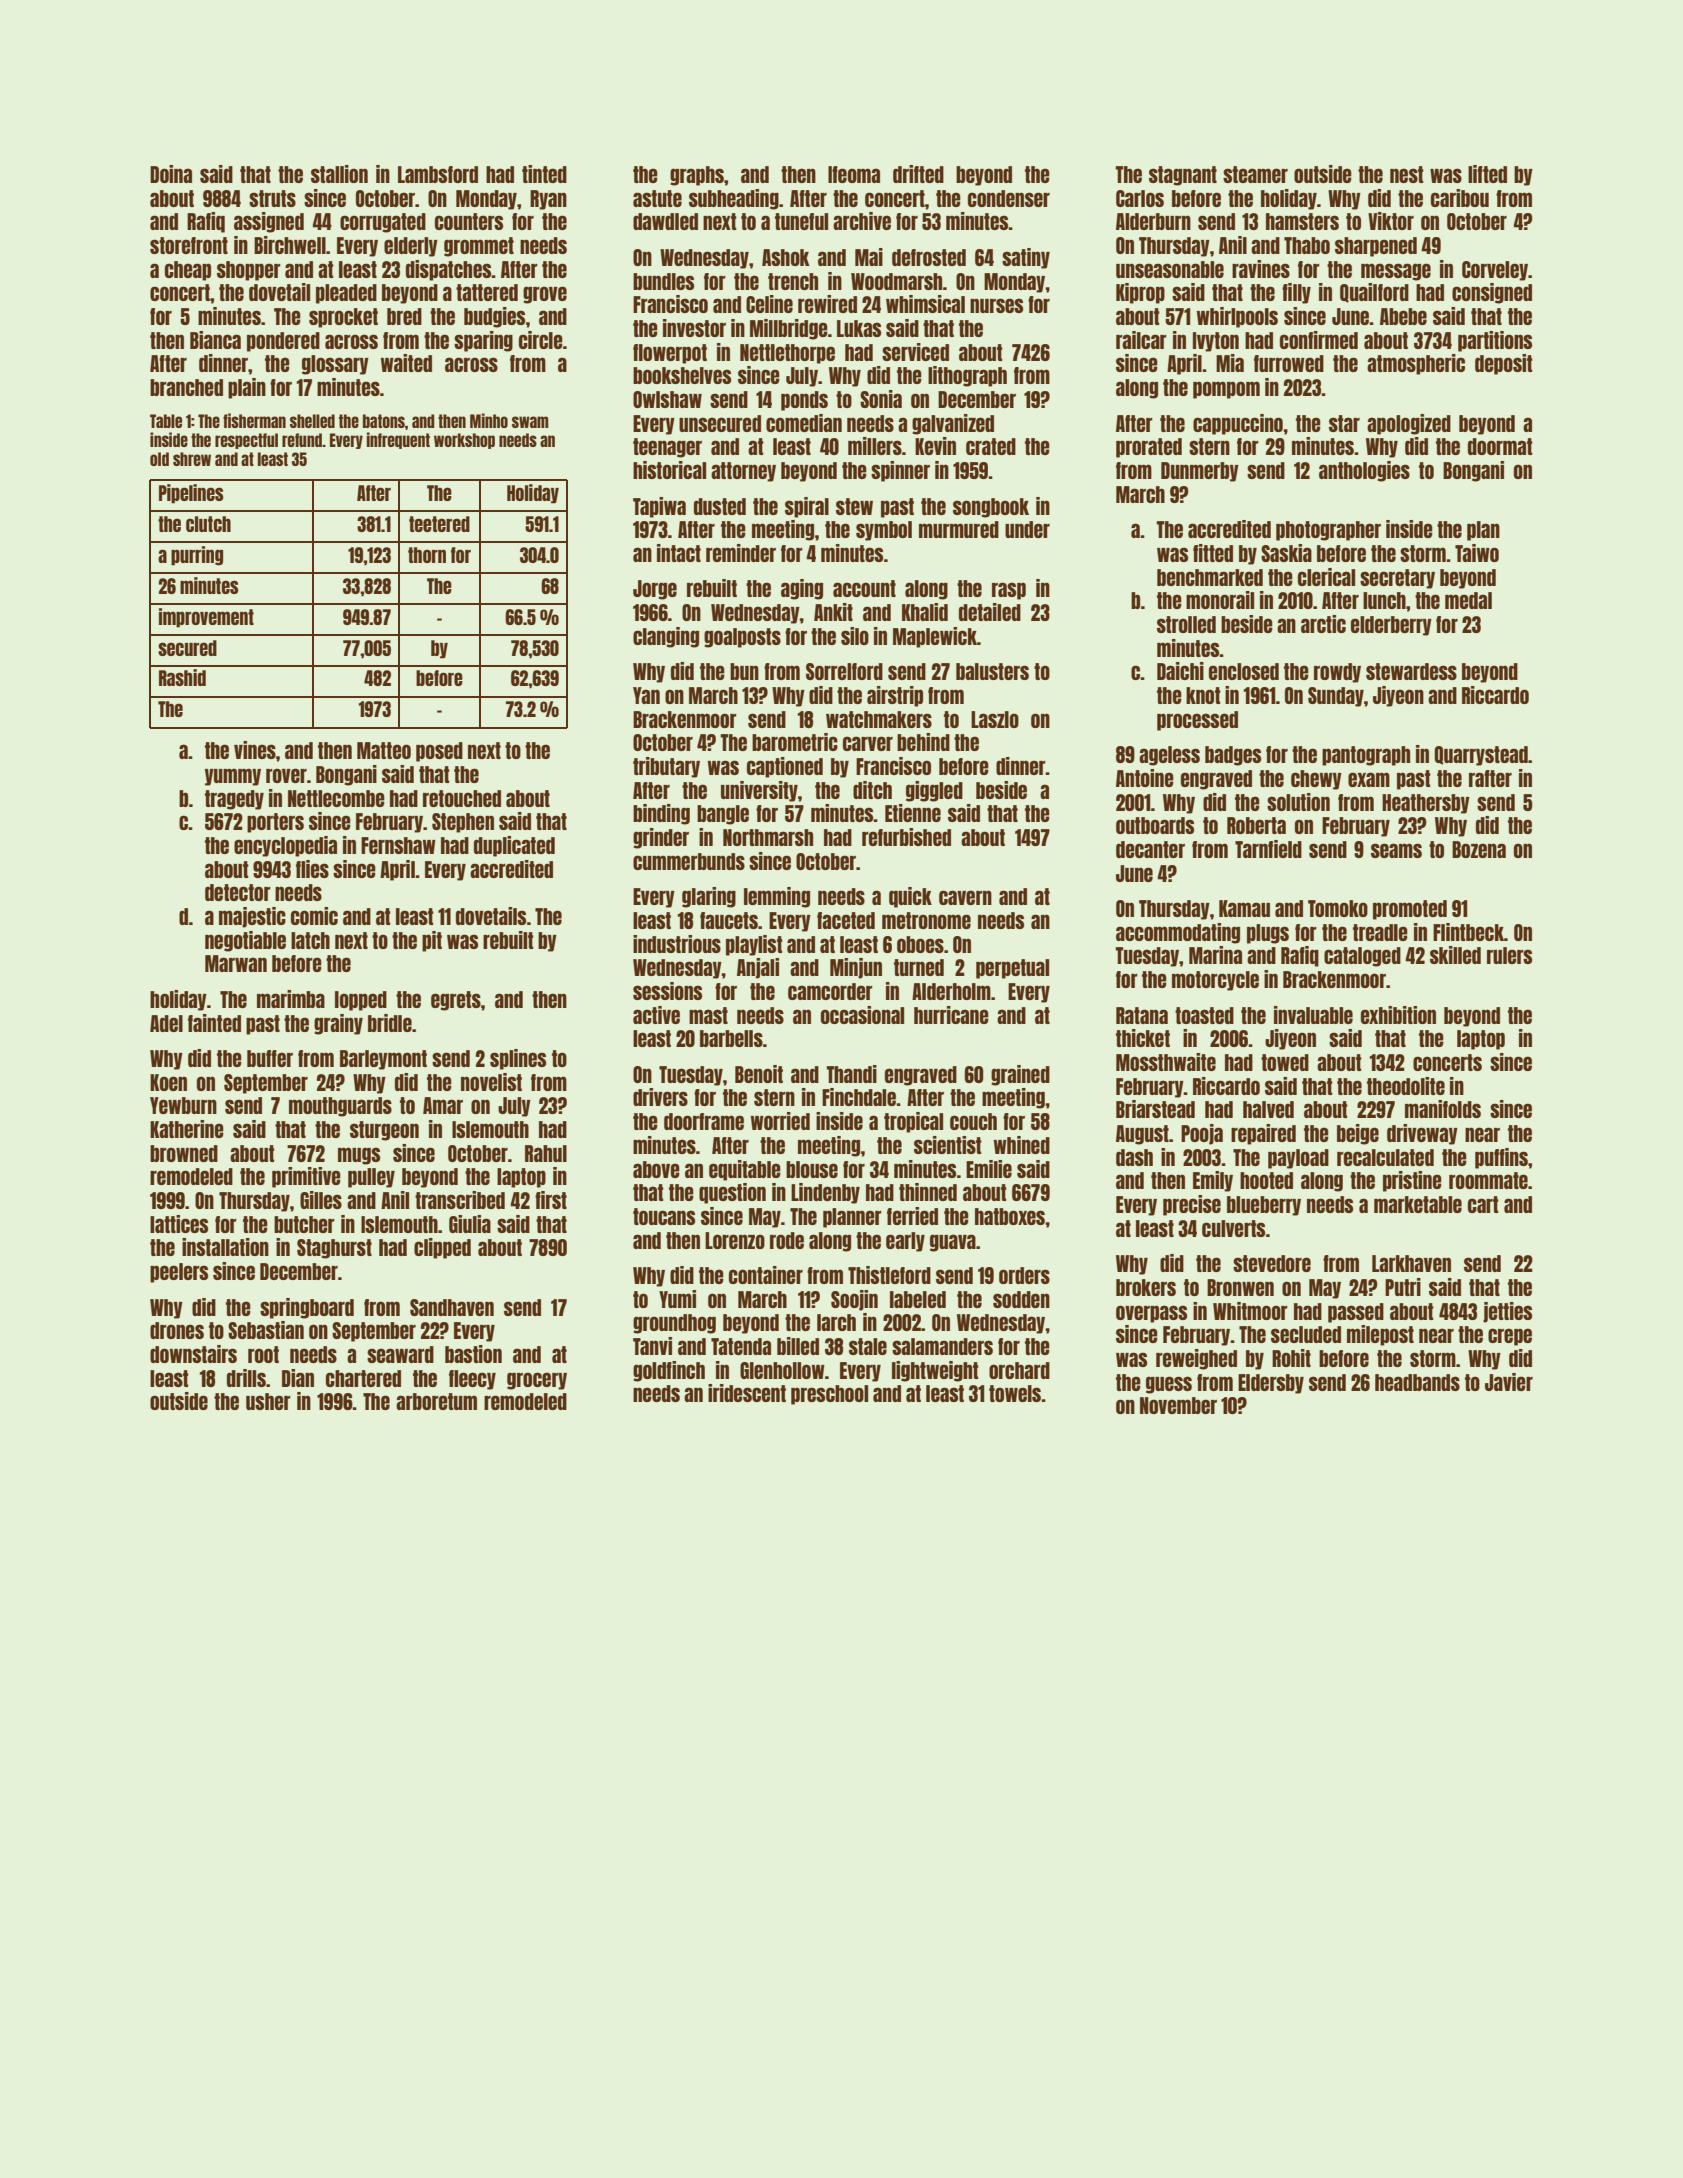 This document has width=1683, height=2178. Describe the element at coordinates (452, 1307) in the document. I see `Sandhaven` at that location.
